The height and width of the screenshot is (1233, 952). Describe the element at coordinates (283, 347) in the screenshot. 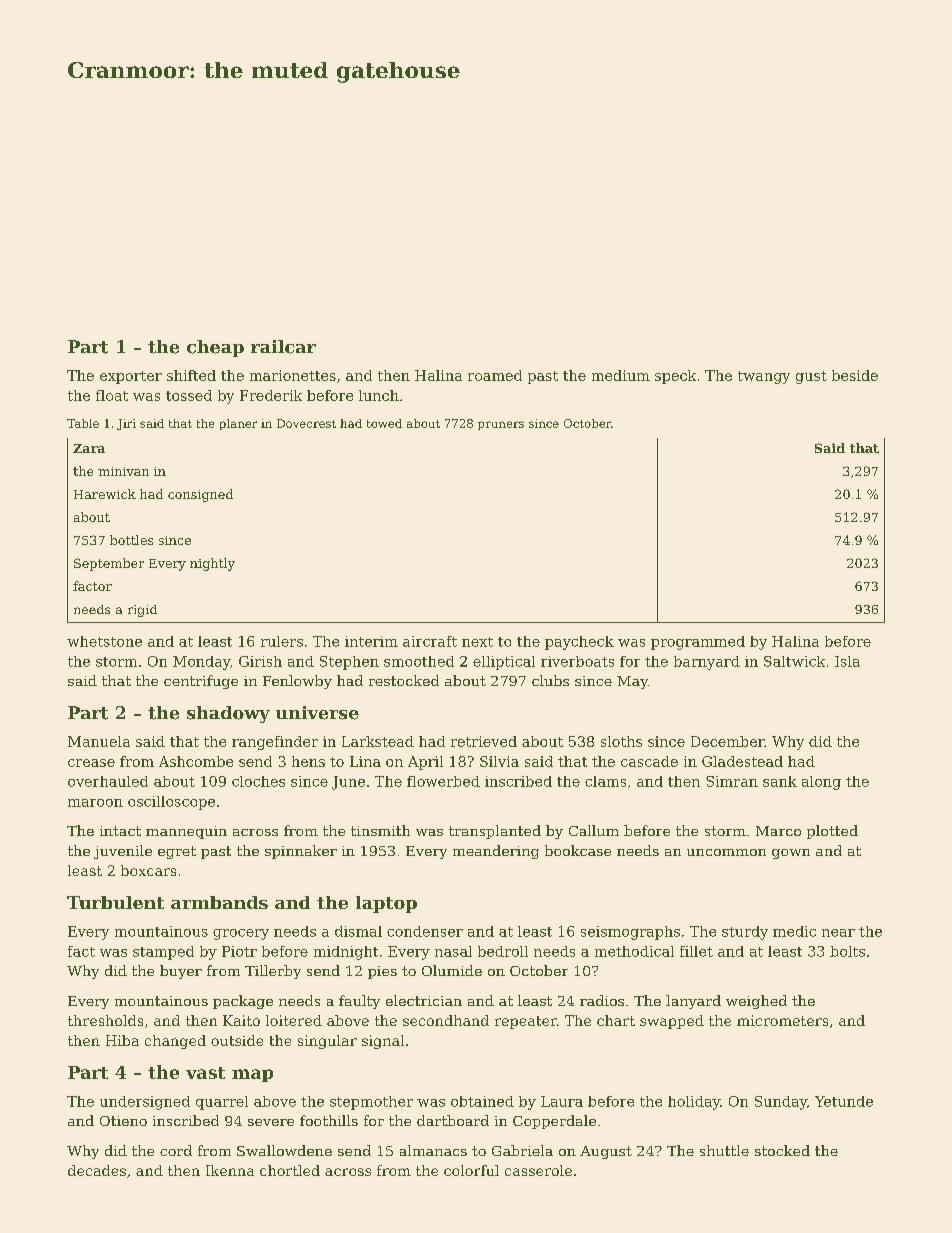

I see `railcar` at that location.
